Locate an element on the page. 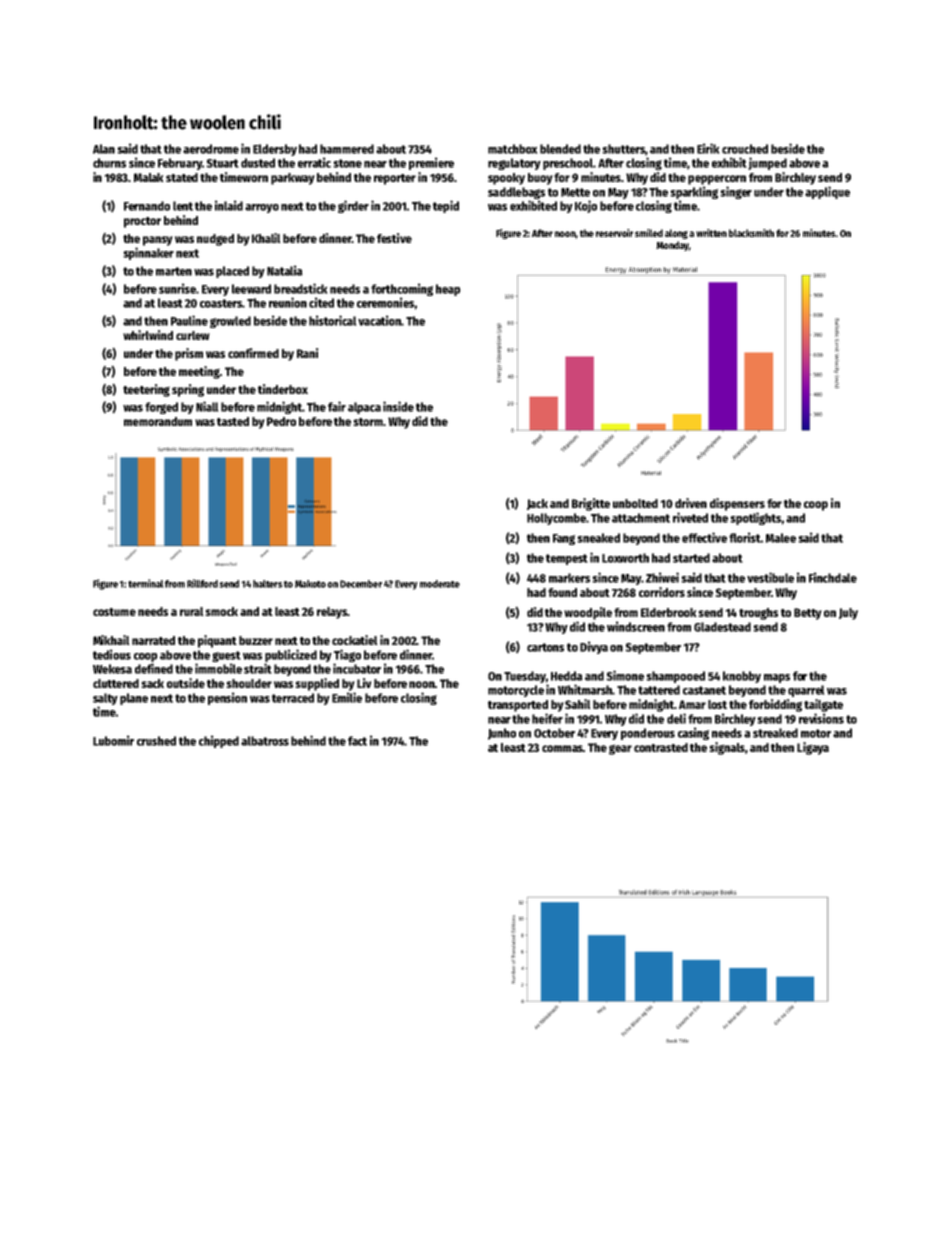  written is located at coordinates (711, 233).
